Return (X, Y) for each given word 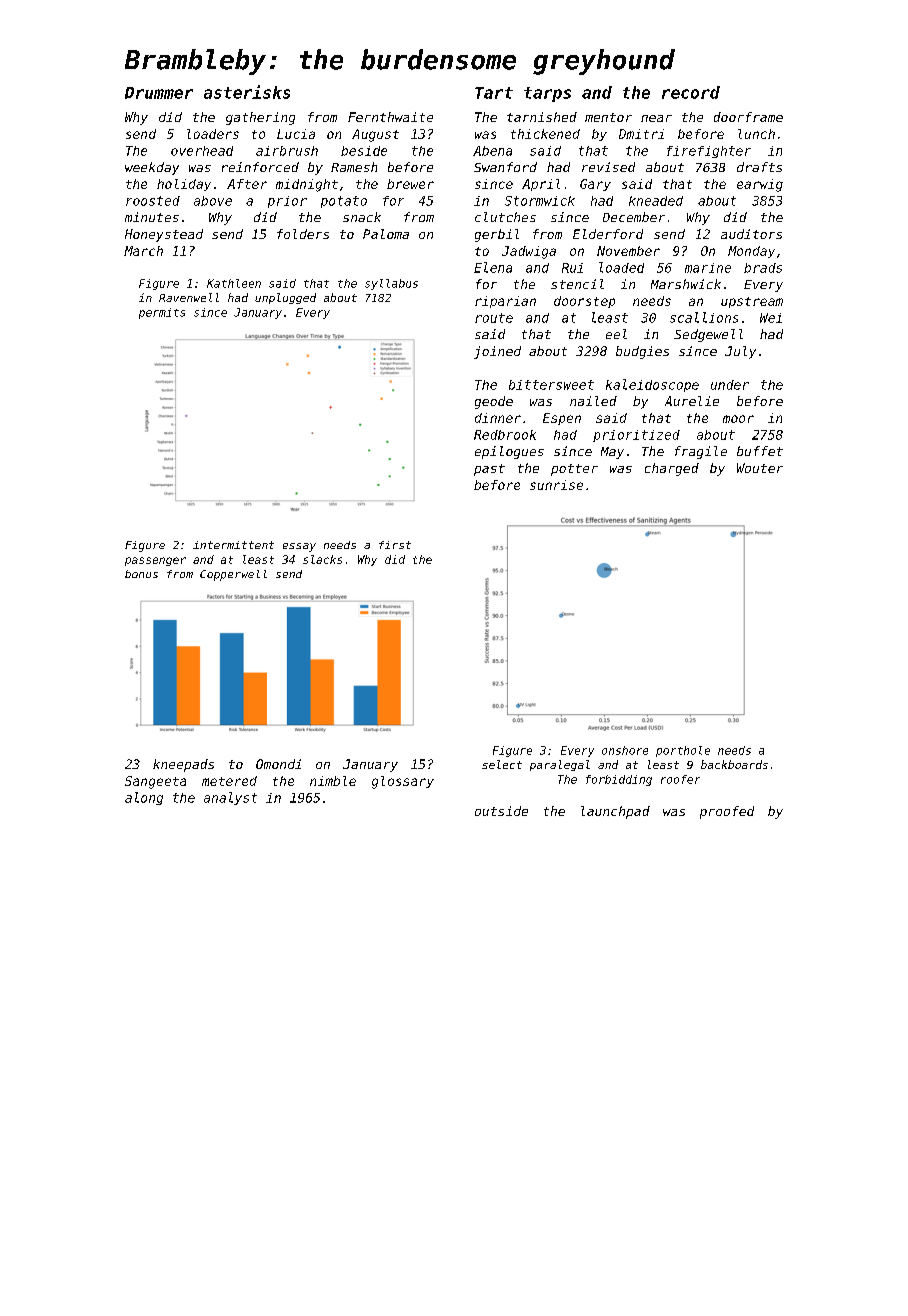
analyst (230, 798)
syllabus (391, 284)
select (502, 764)
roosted (153, 201)
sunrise (556, 485)
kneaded (656, 201)
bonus (141, 574)
